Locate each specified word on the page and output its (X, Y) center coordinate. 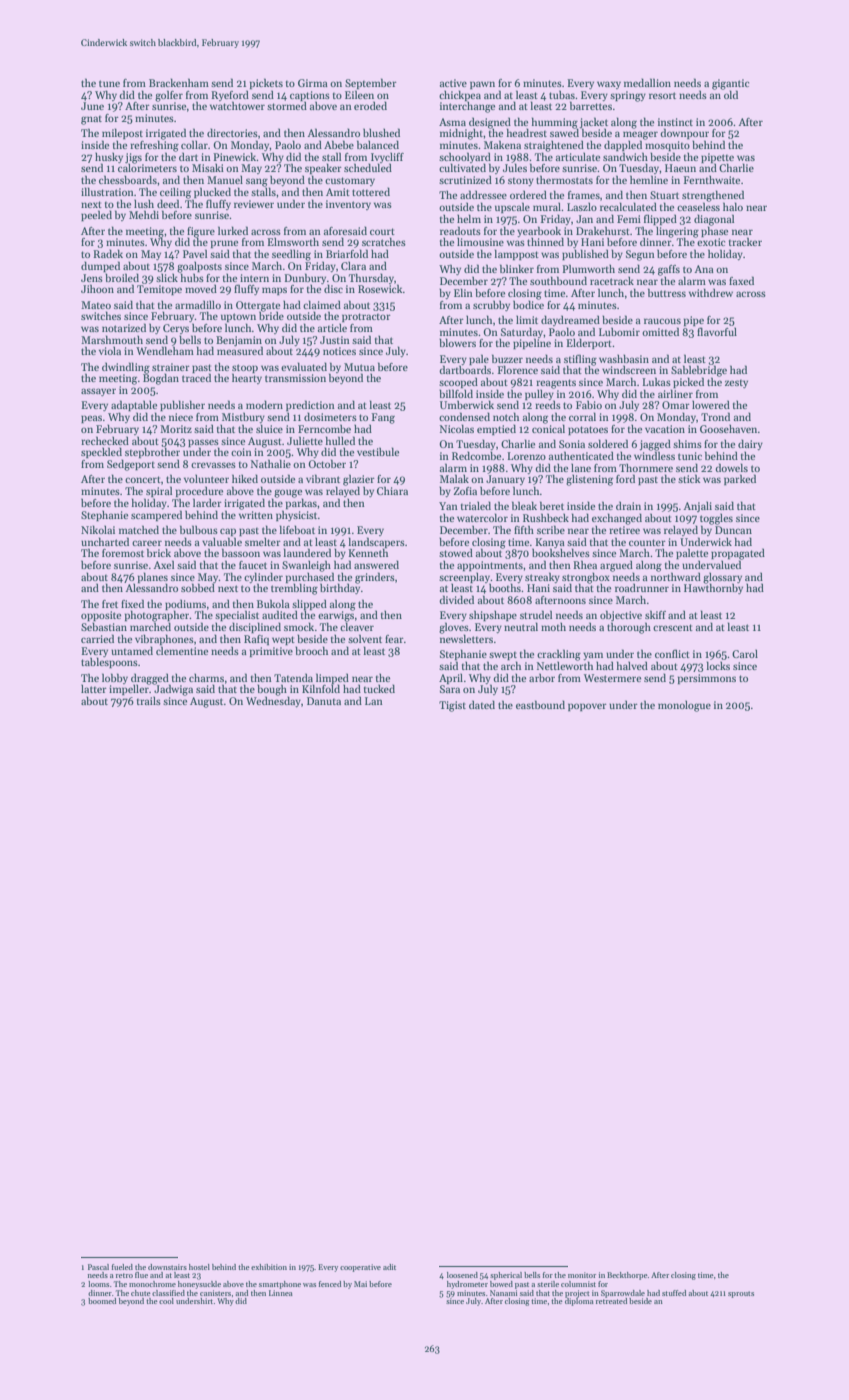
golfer (169, 96)
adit (389, 1267)
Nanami (504, 1293)
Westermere (612, 678)
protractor (366, 317)
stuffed (674, 1293)
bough (272, 690)
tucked (379, 688)
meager (640, 135)
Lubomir (619, 332)
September (371, 83)
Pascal (98, 1267)
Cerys (176, 329)
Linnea (281, 1293)
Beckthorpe (627, 1276)
